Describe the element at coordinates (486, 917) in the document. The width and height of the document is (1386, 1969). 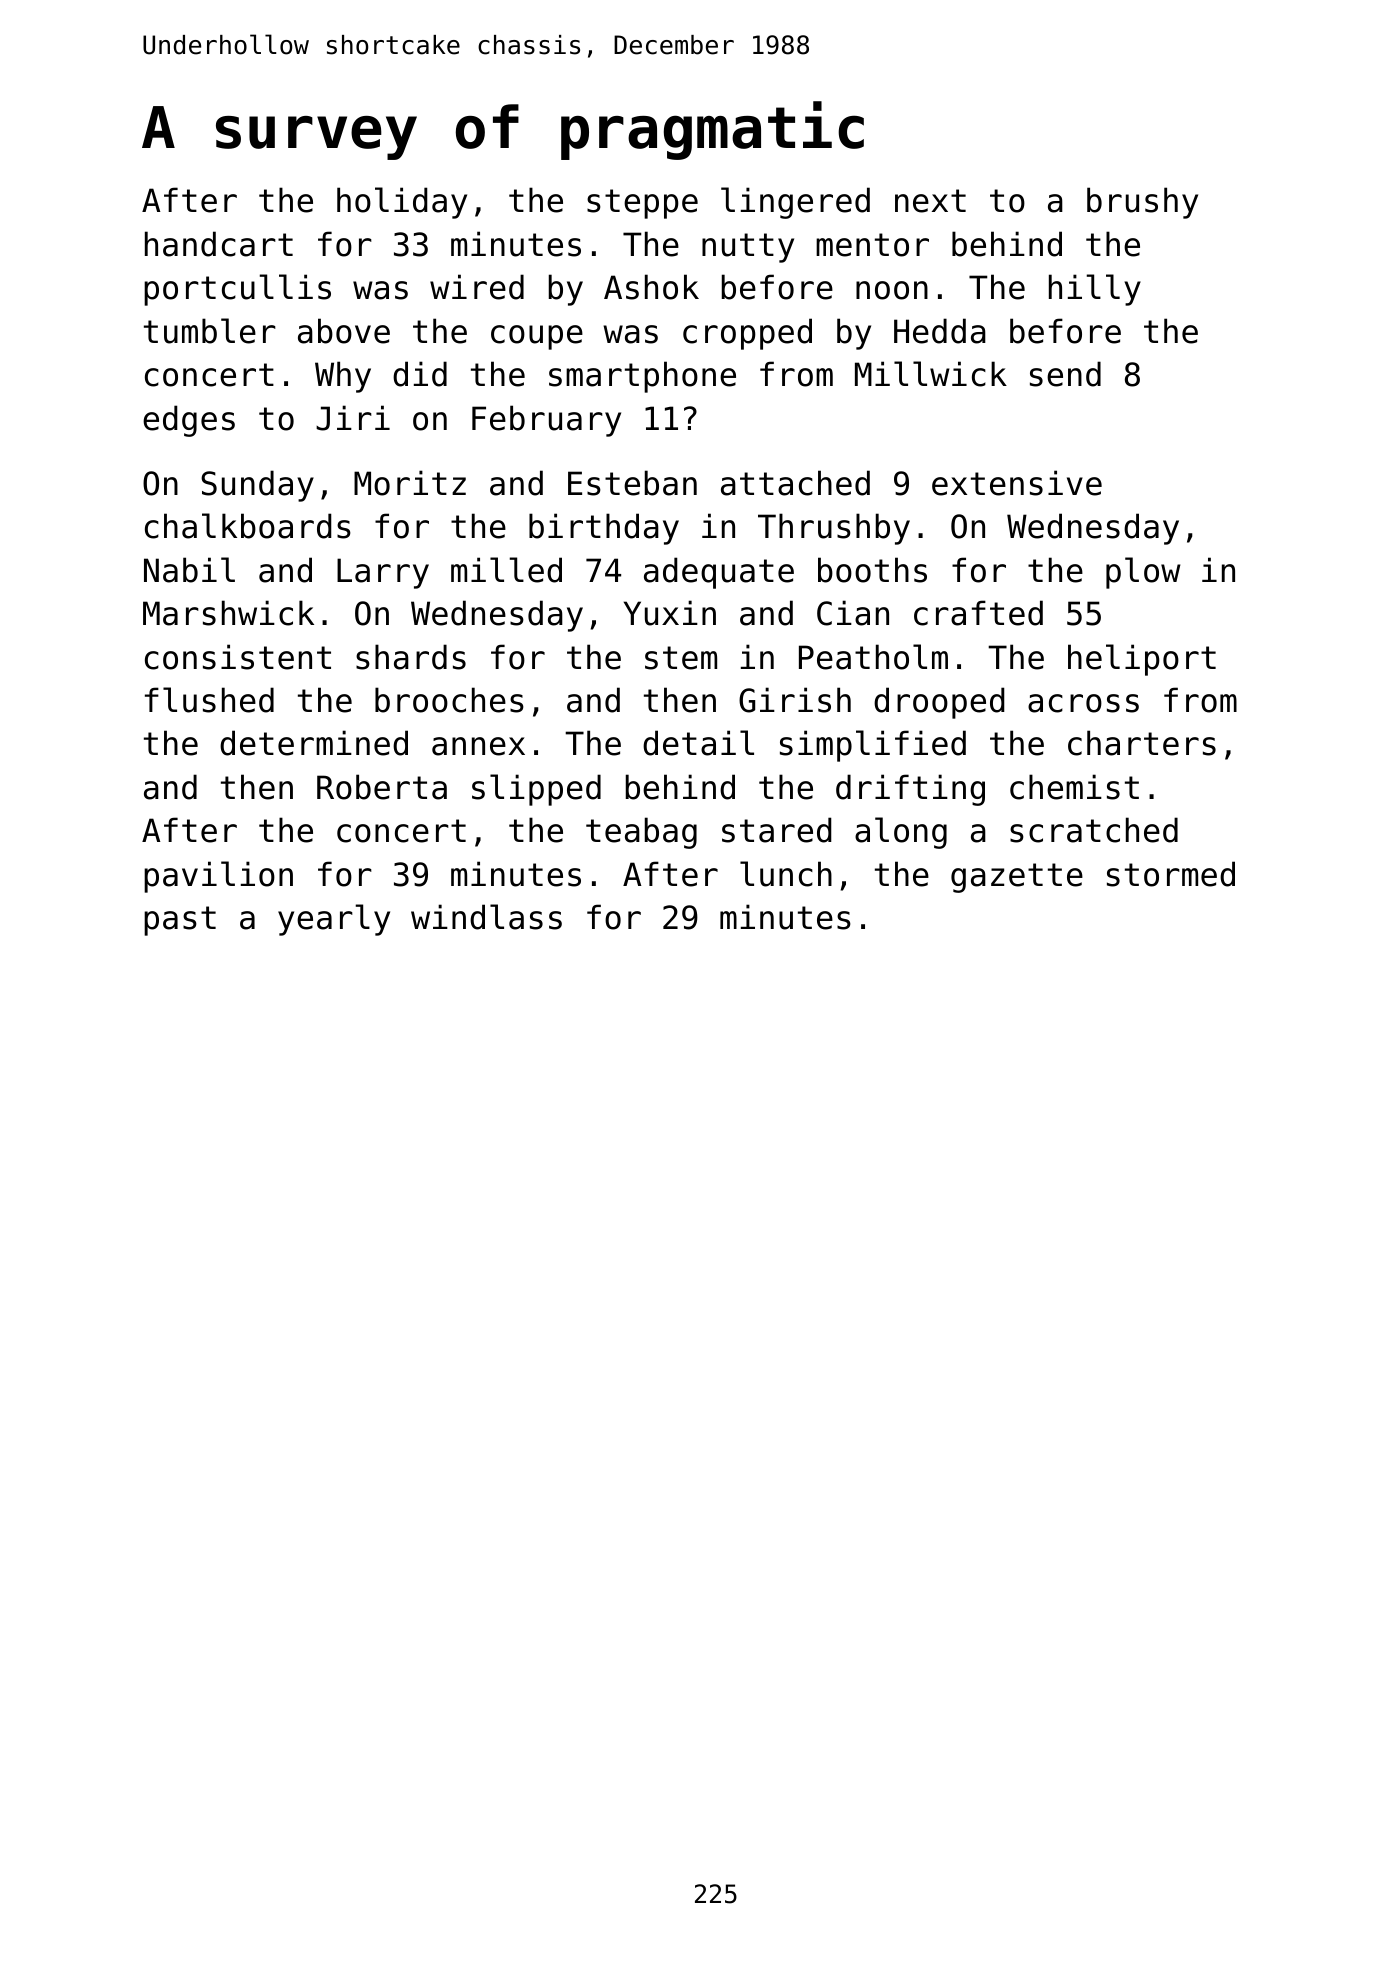
I see `windlass` at that location.
